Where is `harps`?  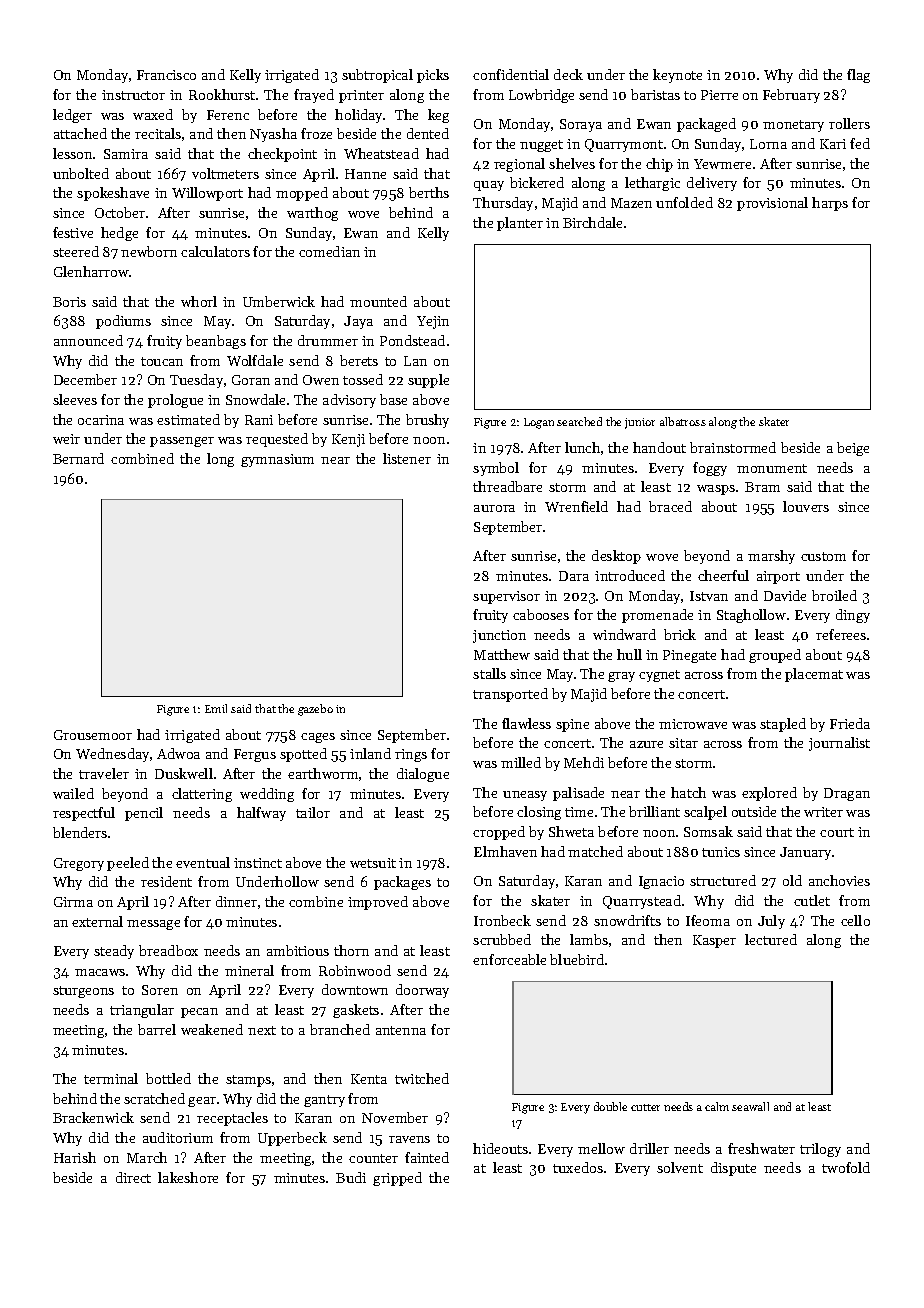 harps is located at coordinates (830, 204).
